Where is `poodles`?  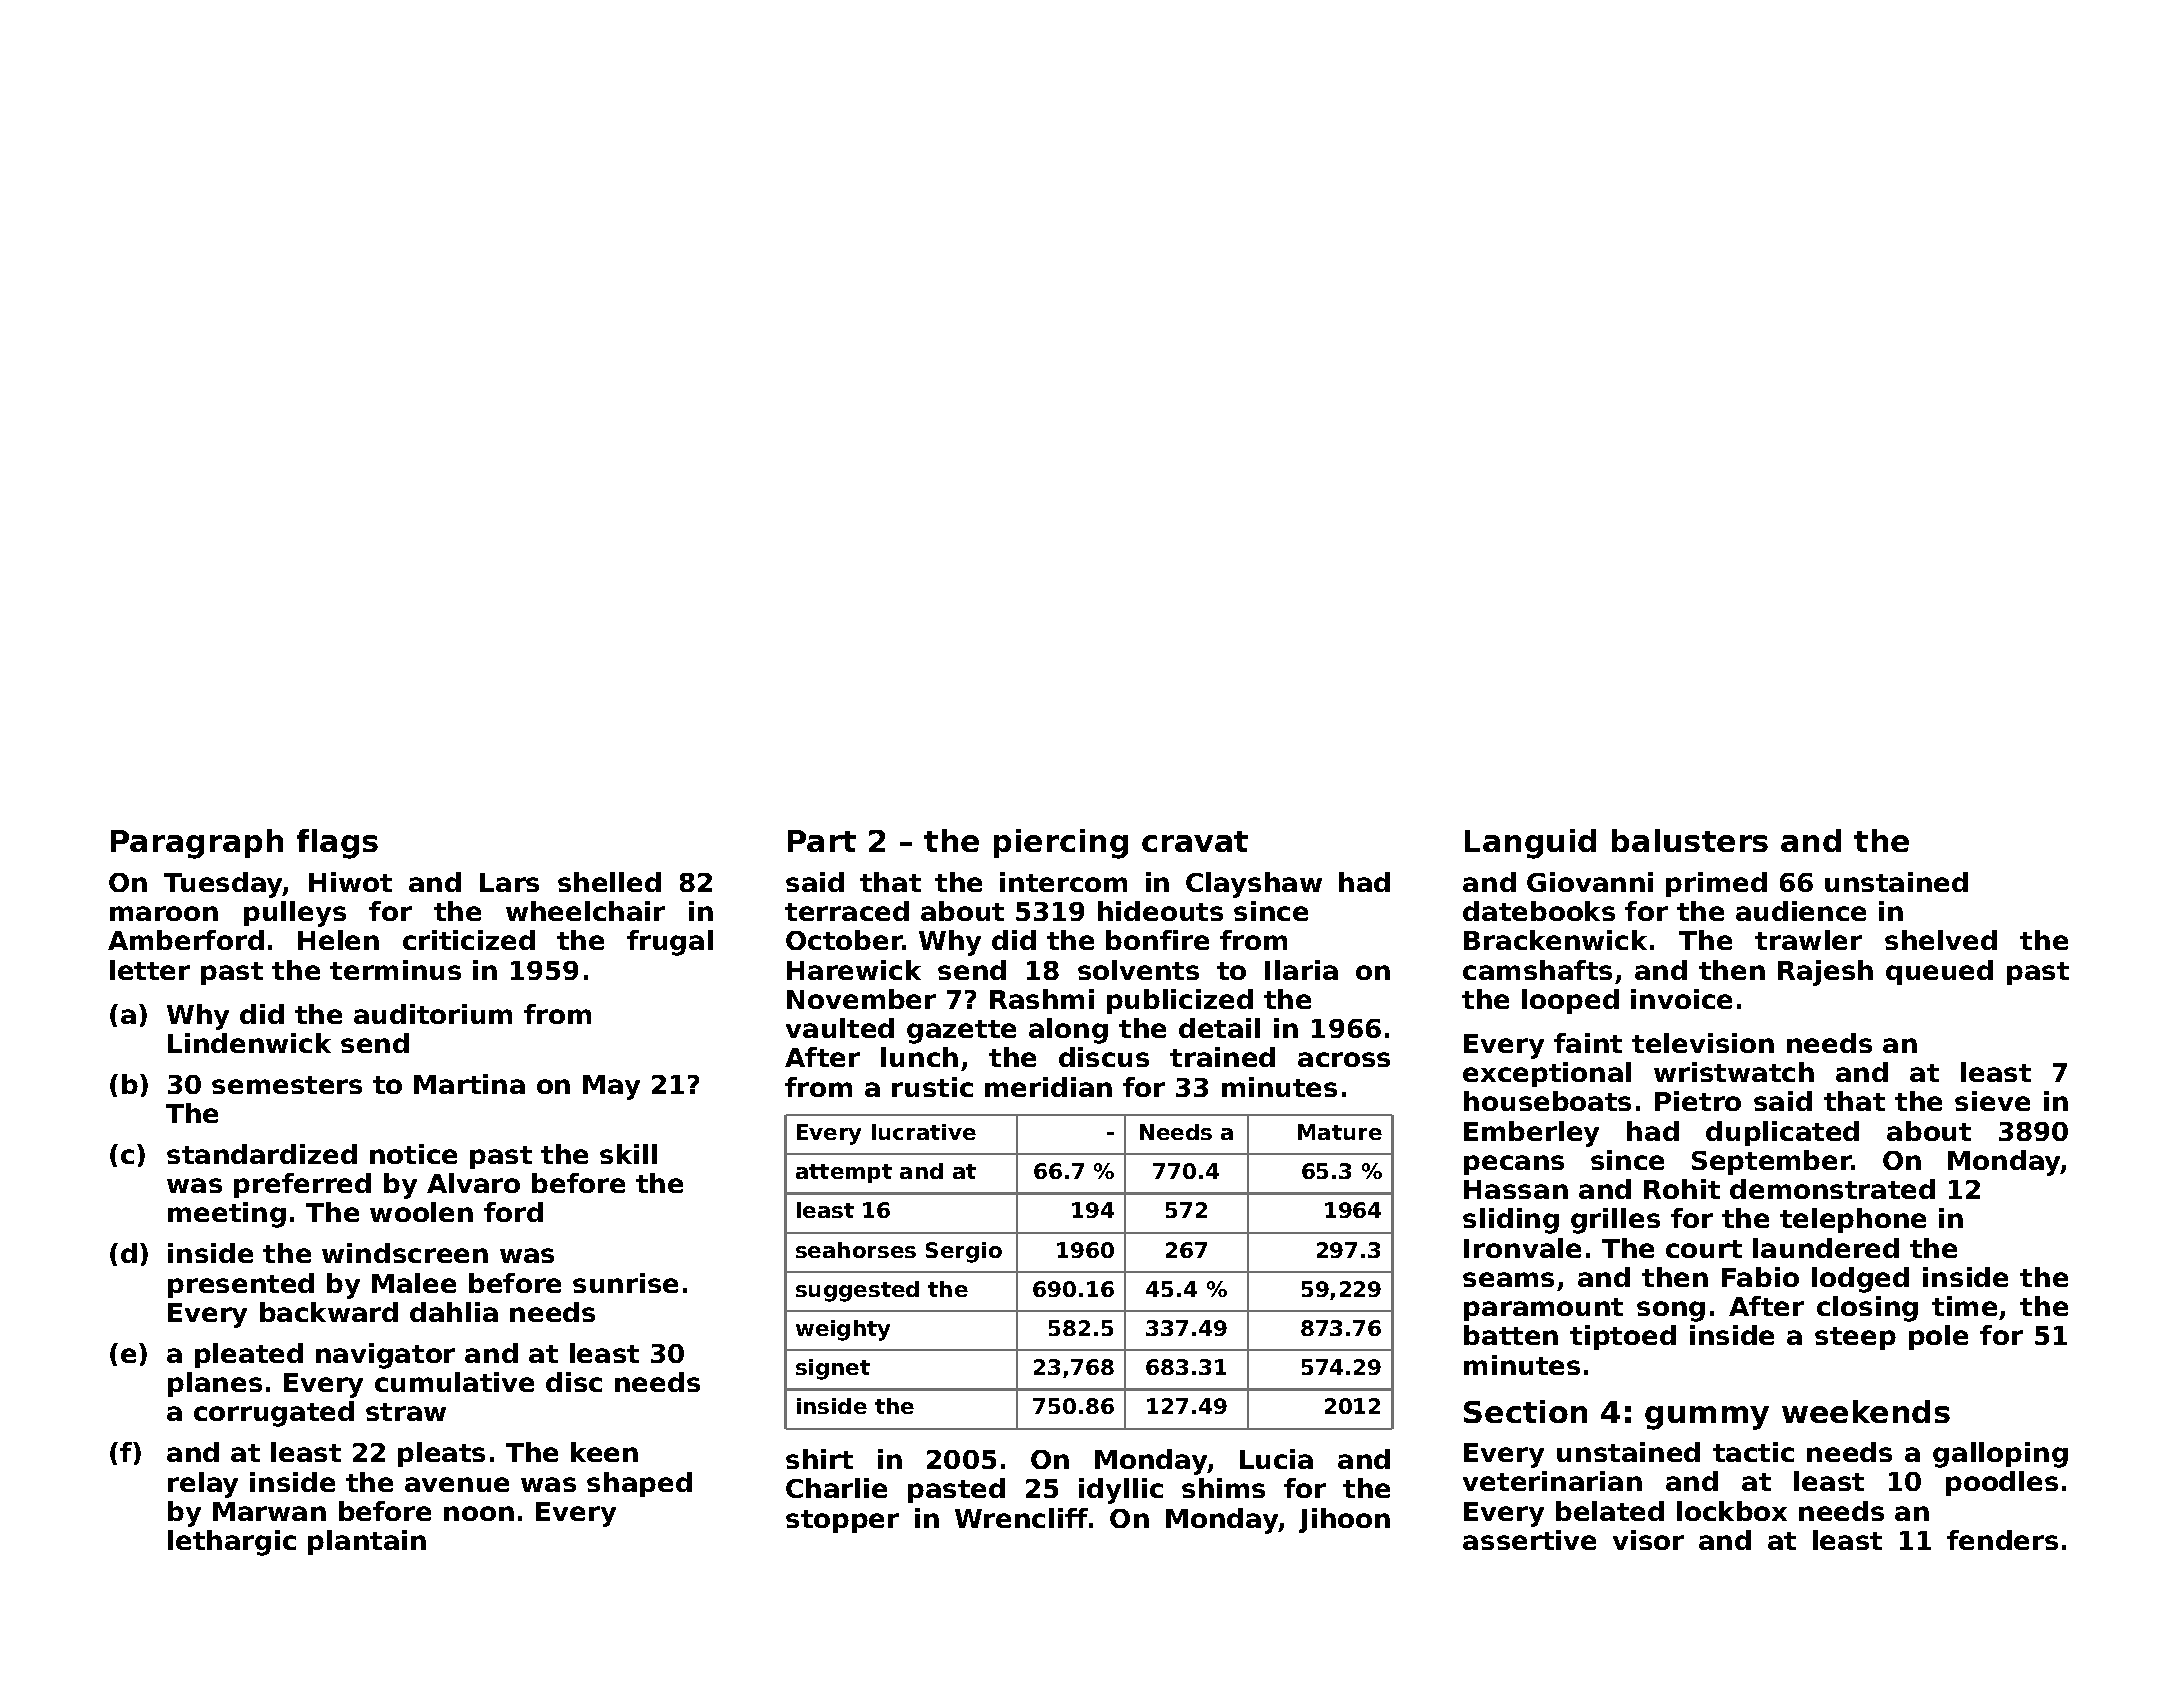
poodles is located at coordinates (2002, 1483).
